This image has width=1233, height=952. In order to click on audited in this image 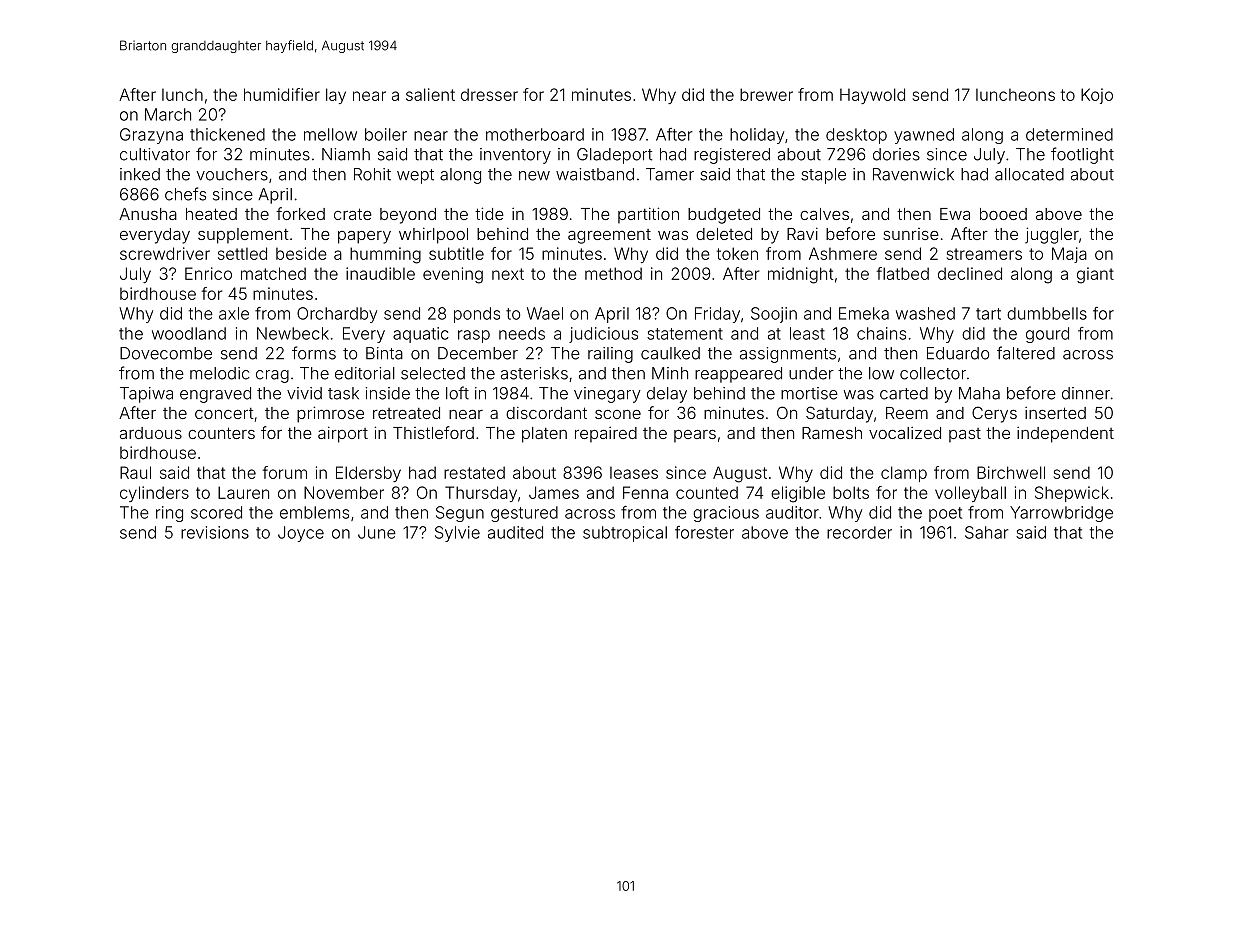, I will do `click(515, 532)`.
